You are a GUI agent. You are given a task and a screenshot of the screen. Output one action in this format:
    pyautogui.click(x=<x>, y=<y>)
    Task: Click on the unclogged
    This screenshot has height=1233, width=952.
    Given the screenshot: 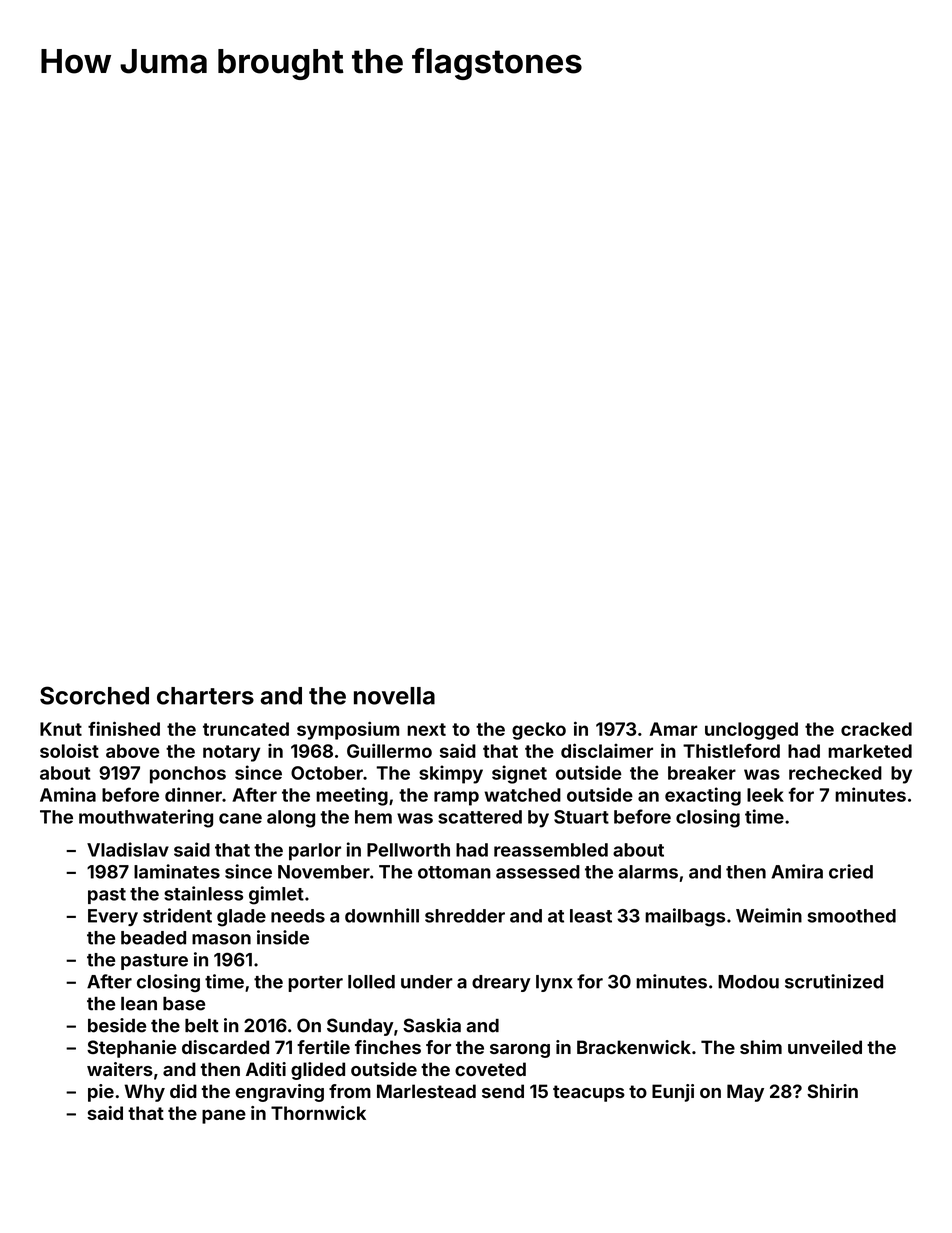 What is the action you would take?
    pyautogui.click(x=751, y=731)
